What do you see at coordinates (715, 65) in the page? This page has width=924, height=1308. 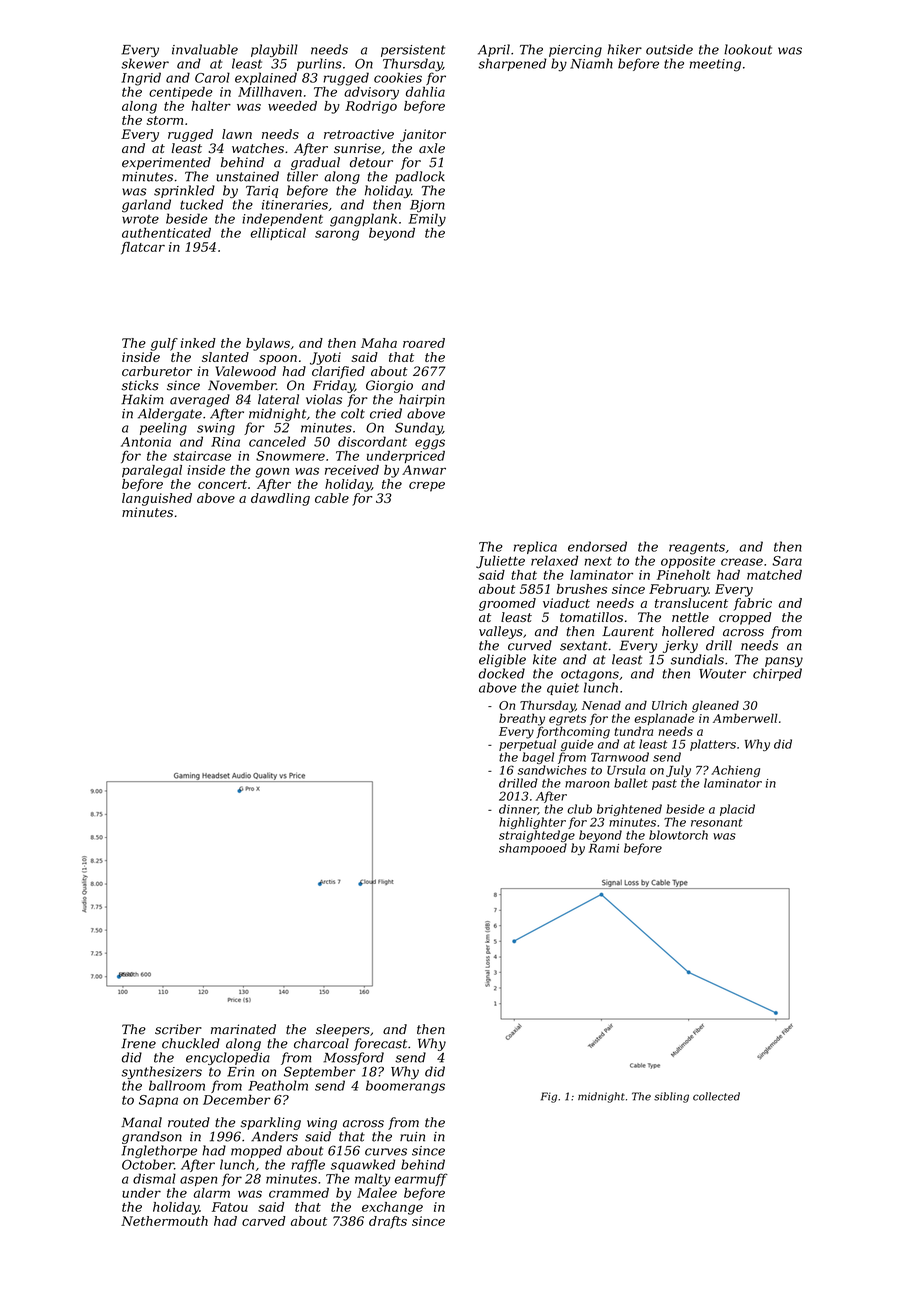 I see `meeting` at bounding box center [715, 65].
